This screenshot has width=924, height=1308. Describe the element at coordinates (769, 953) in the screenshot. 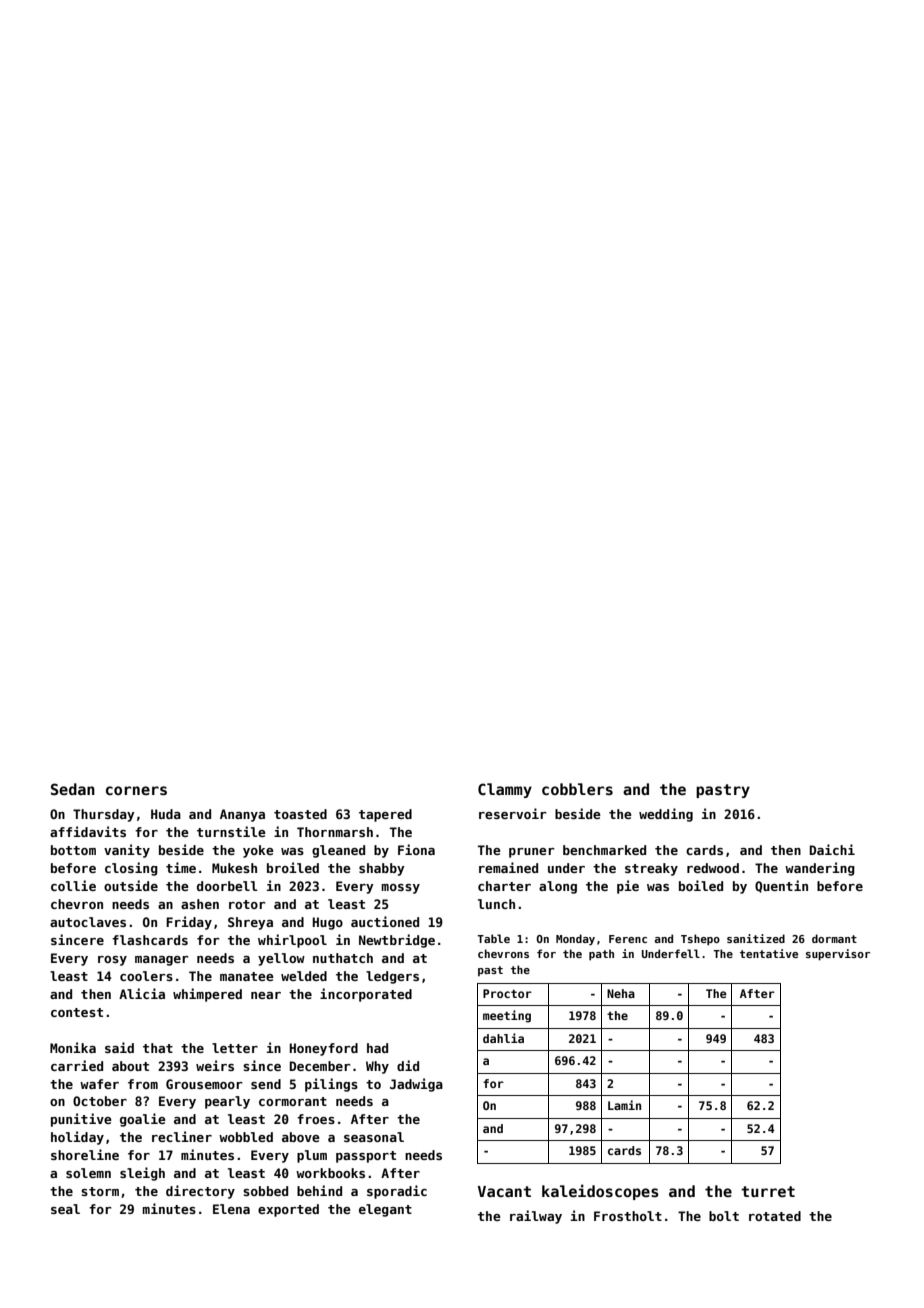

I see `tentative` at that location.
